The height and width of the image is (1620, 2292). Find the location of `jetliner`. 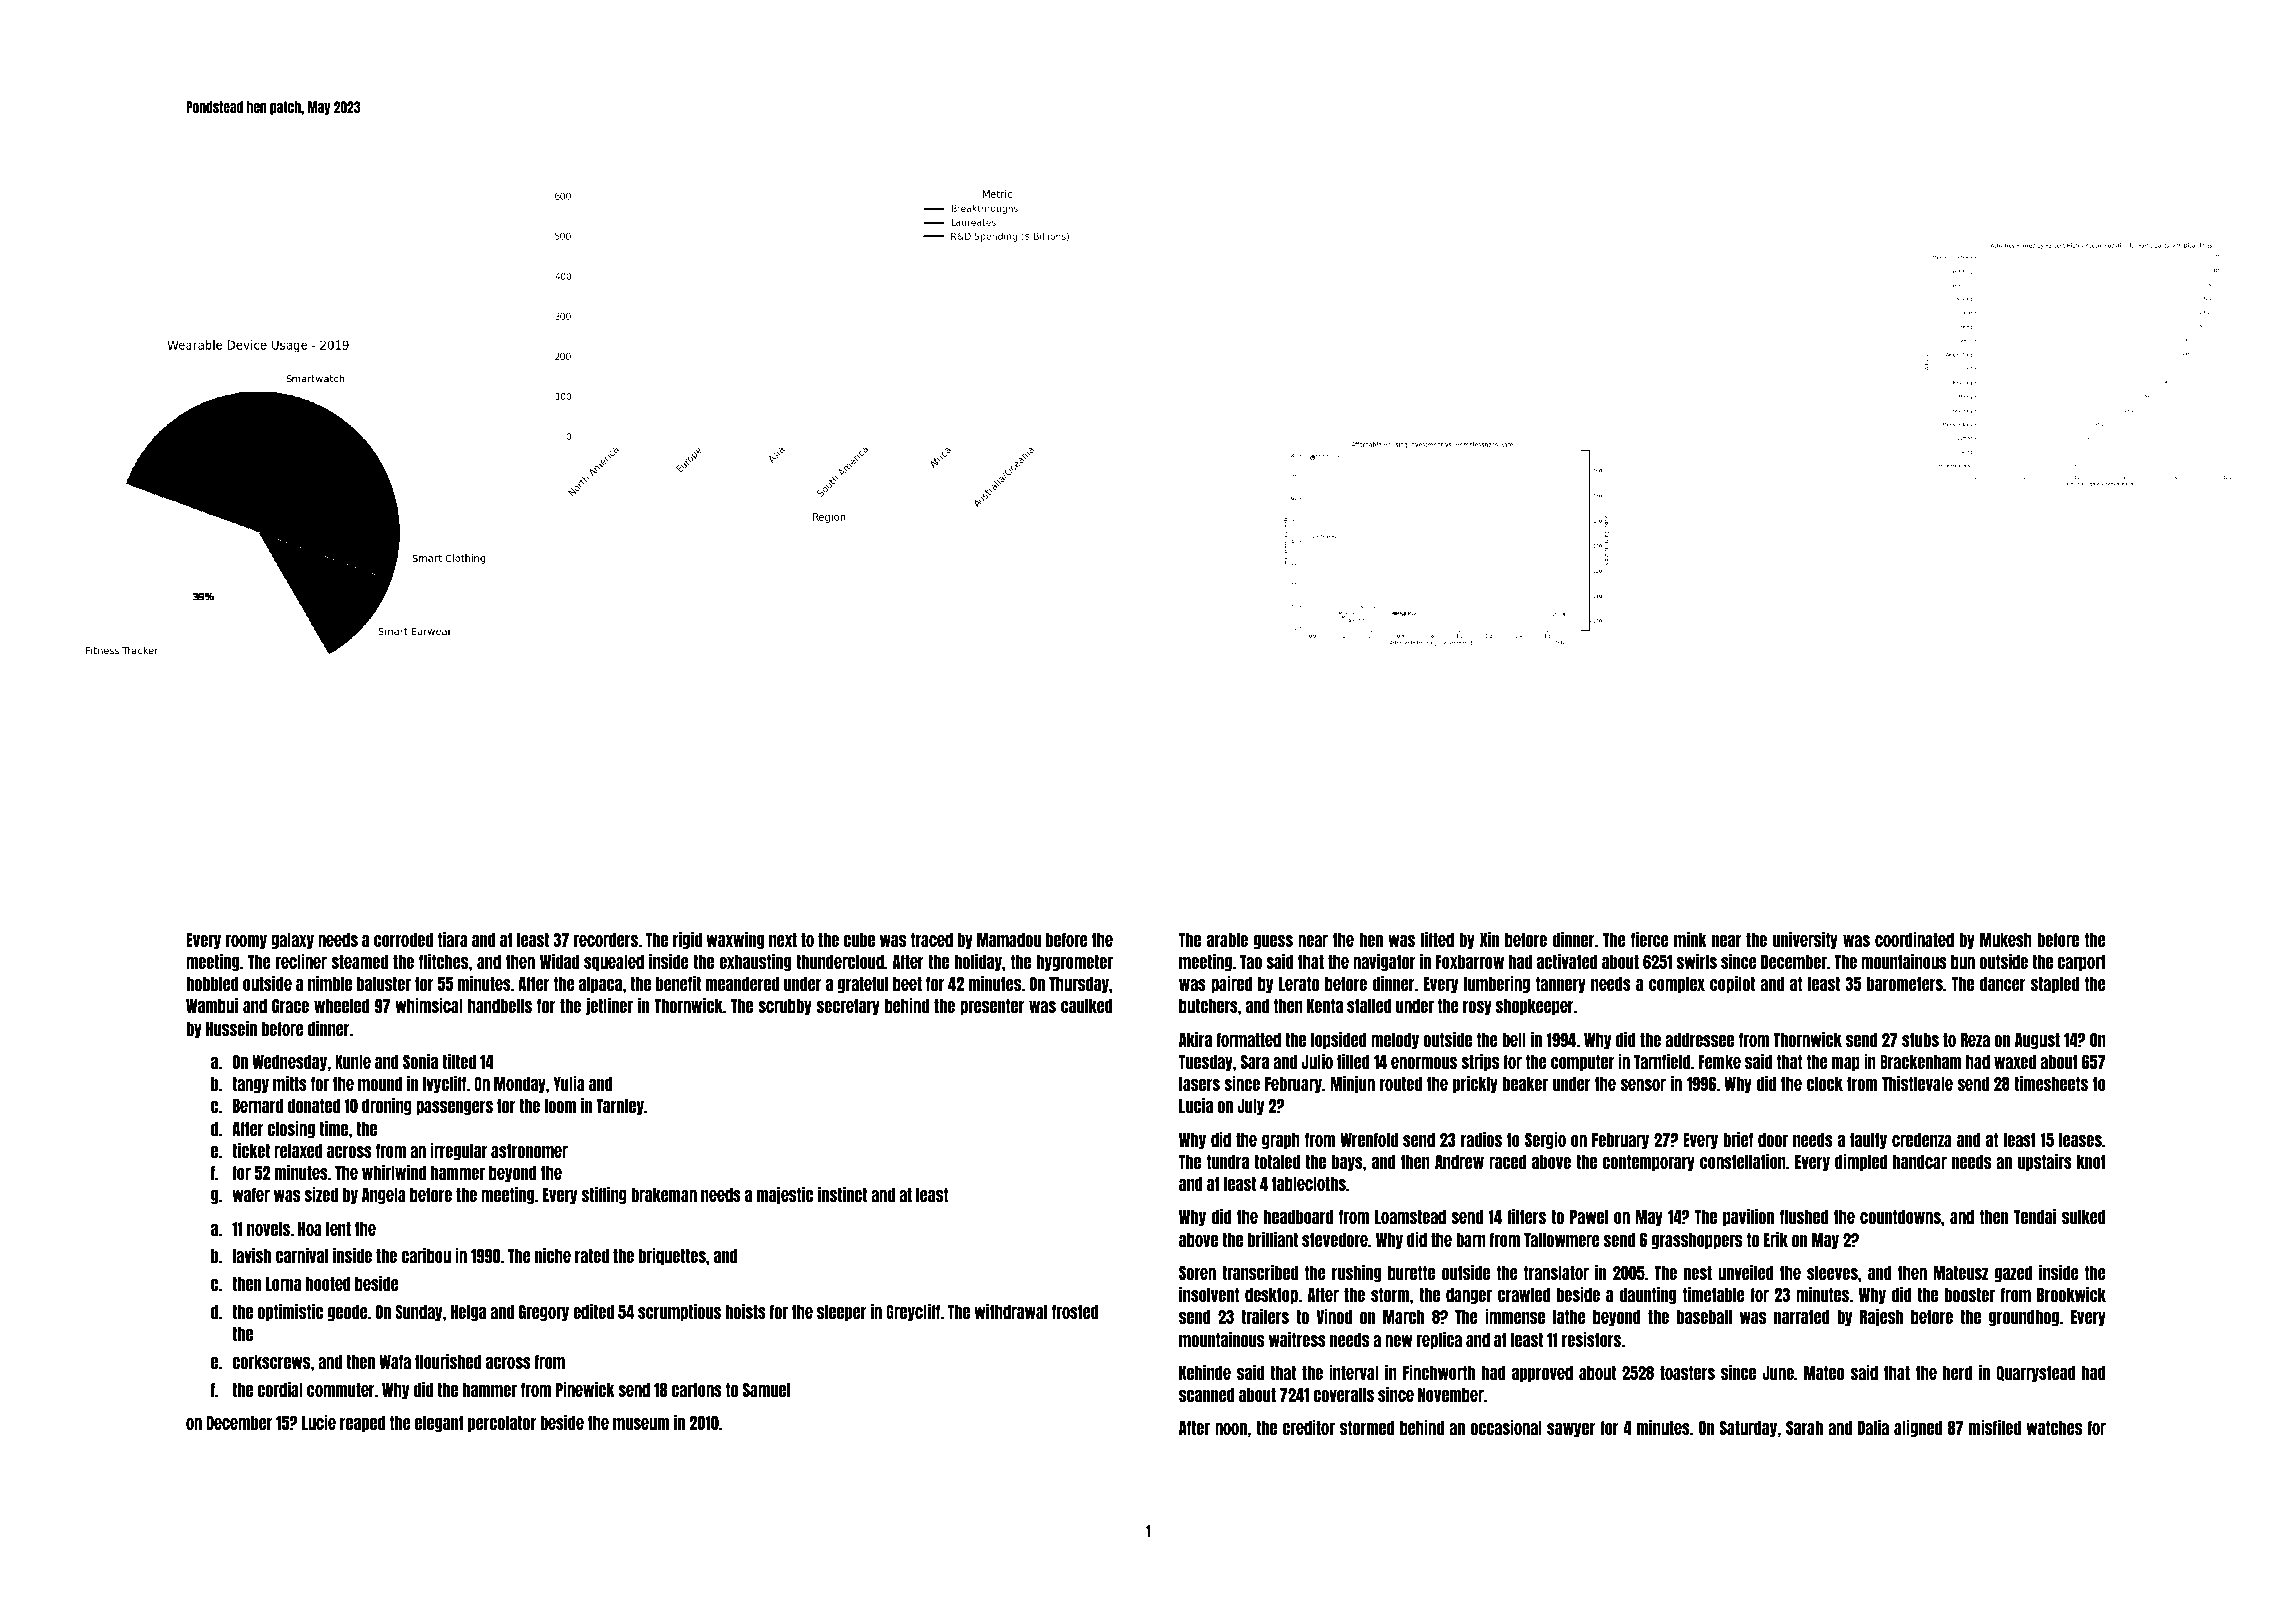

jetliner is located at coordinates (609, 1006).
